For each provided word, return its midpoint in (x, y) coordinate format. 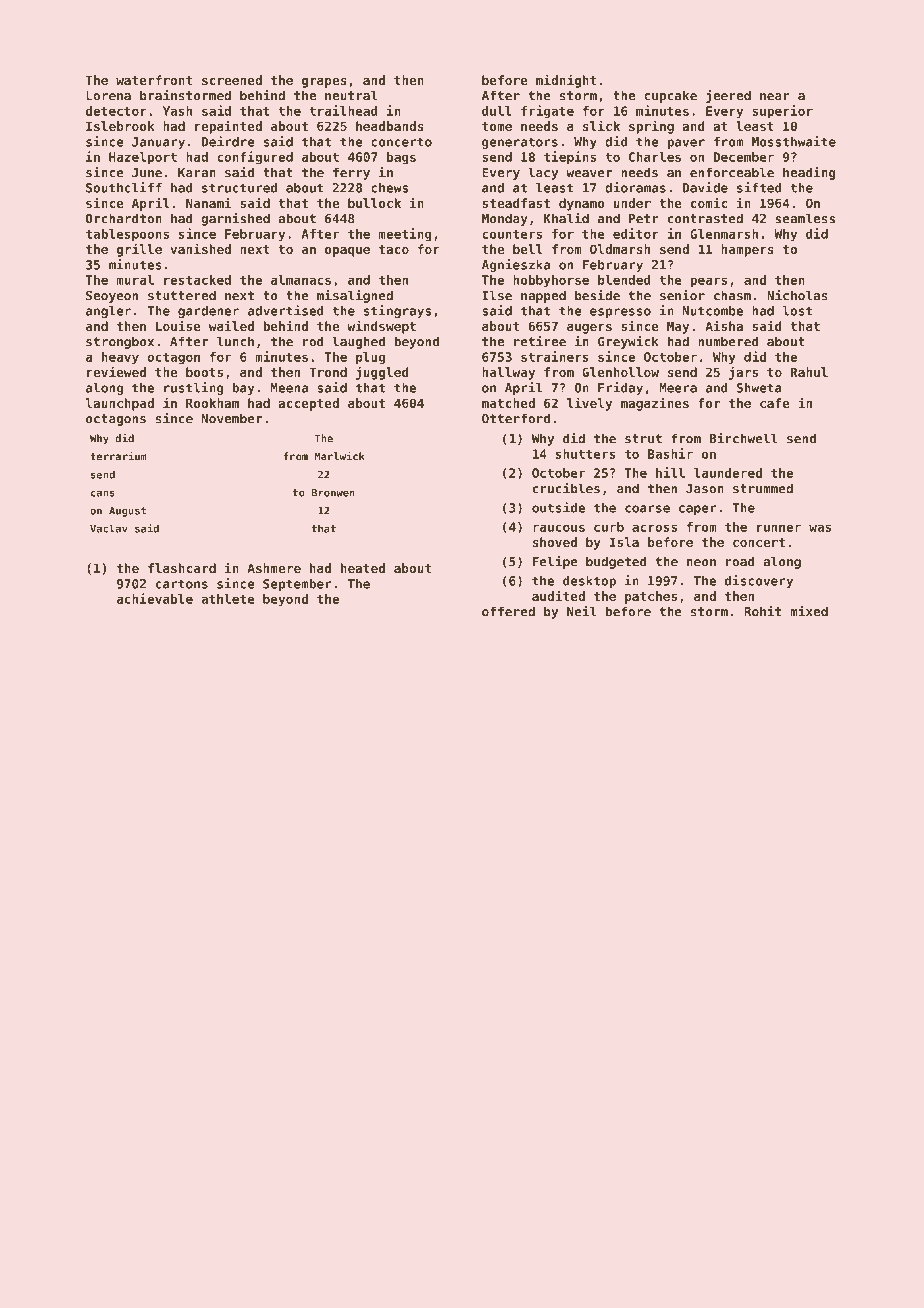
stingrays (397, 311)
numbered (728, 341)
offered (508, 611)
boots (204, 372)
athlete (228, 599)
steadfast (516, 203)
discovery (759, 581)
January (158, 143)
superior (782, 112)
